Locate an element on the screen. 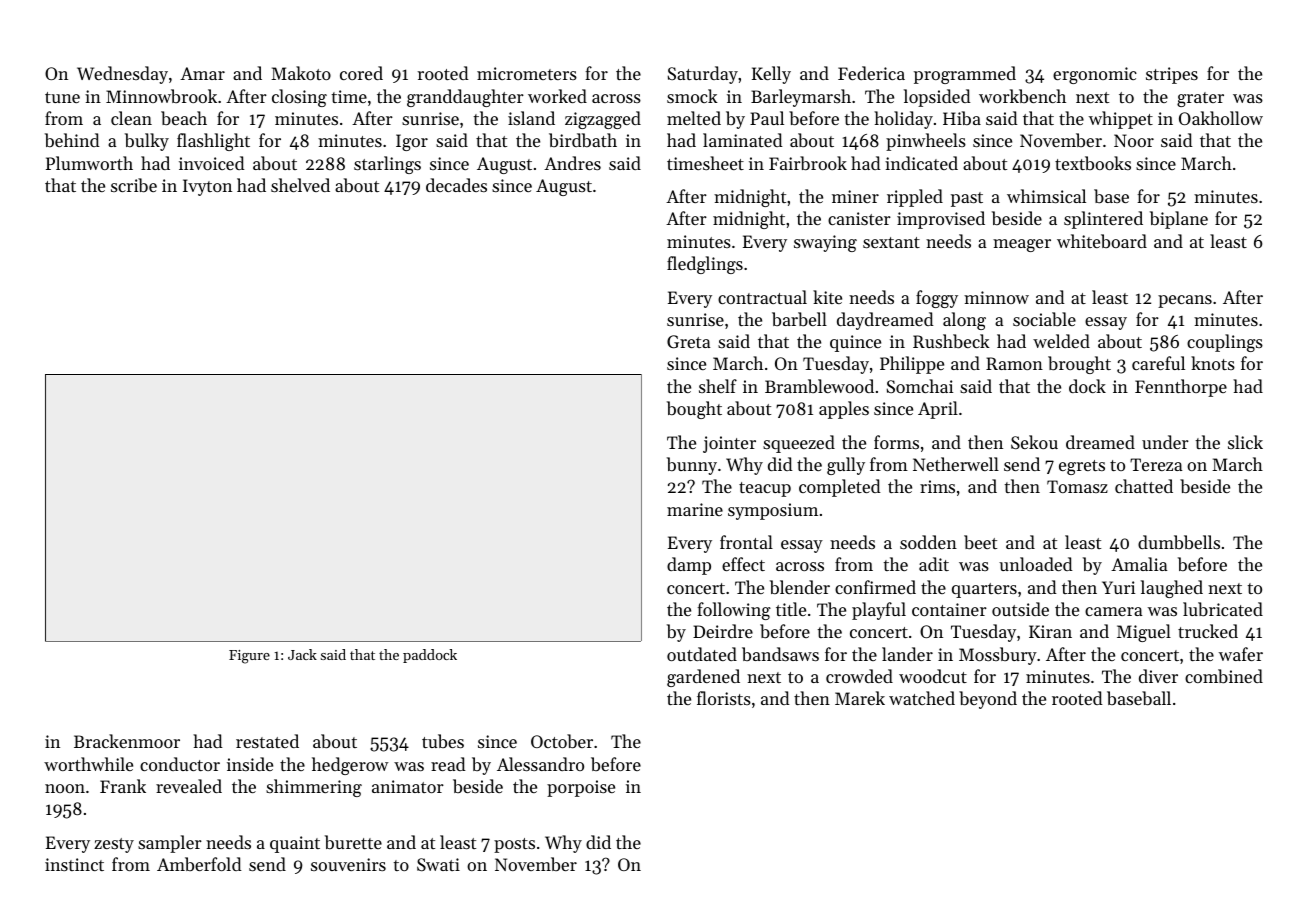 The width and height of the screenshot is (1308, 924). Greta is located at coordinates (689, 341).
